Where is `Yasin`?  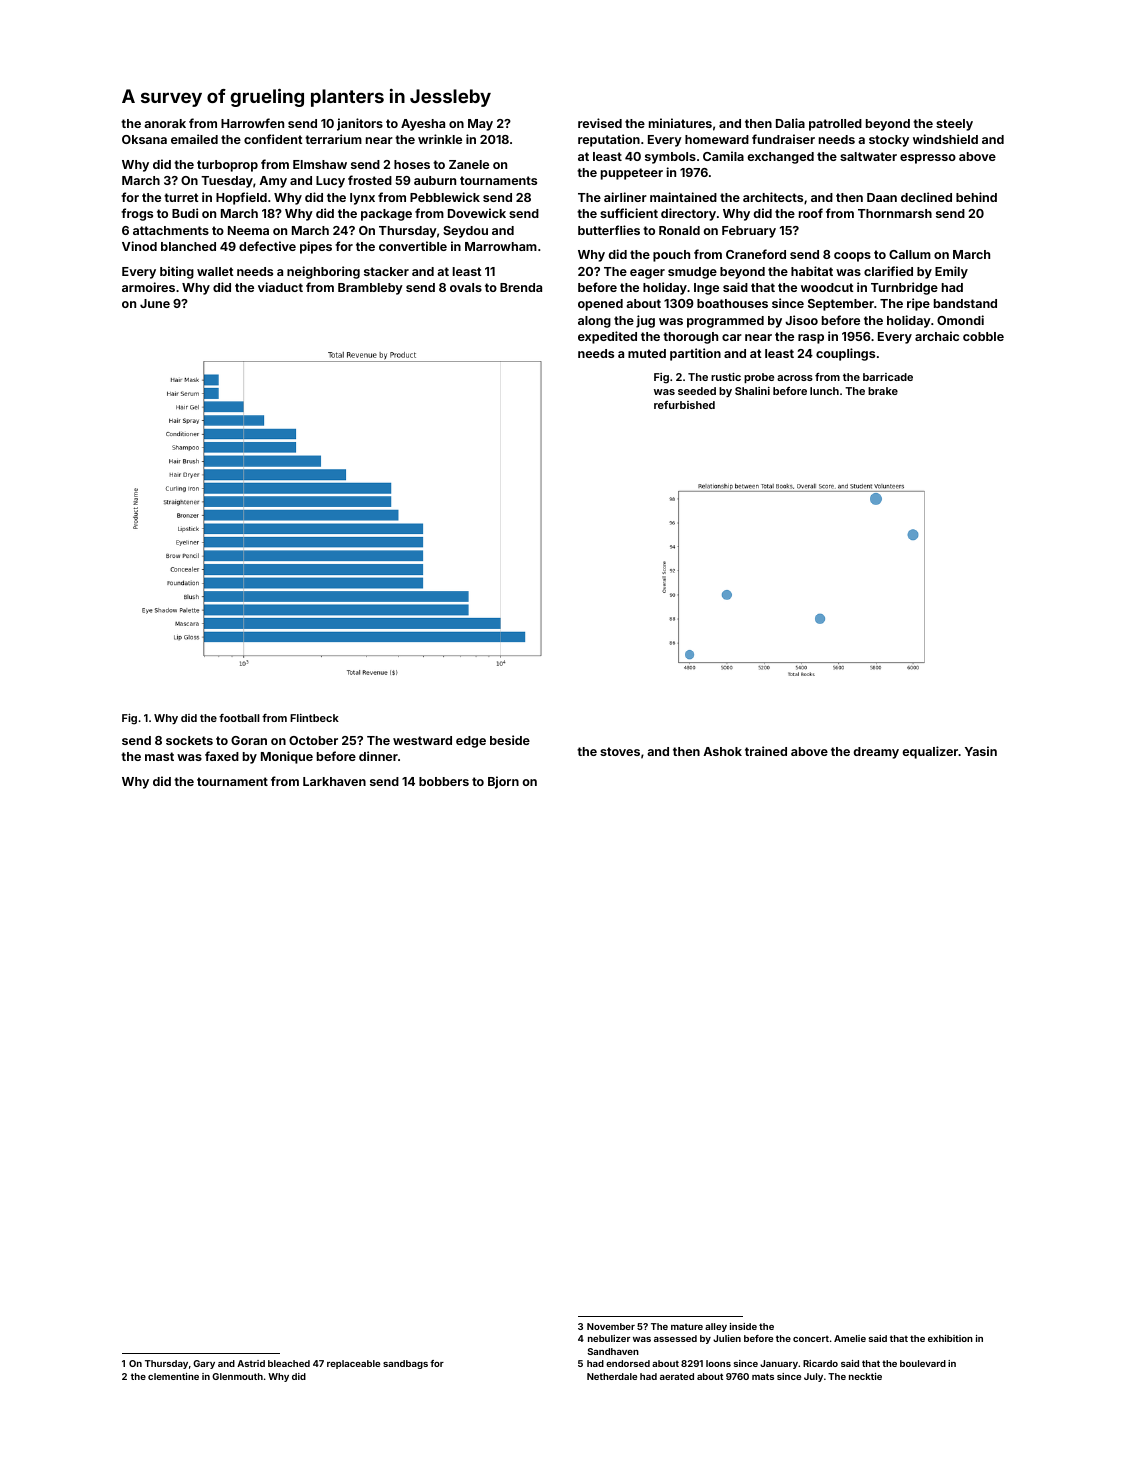
Yasin is located at coordinates (981, 751).
